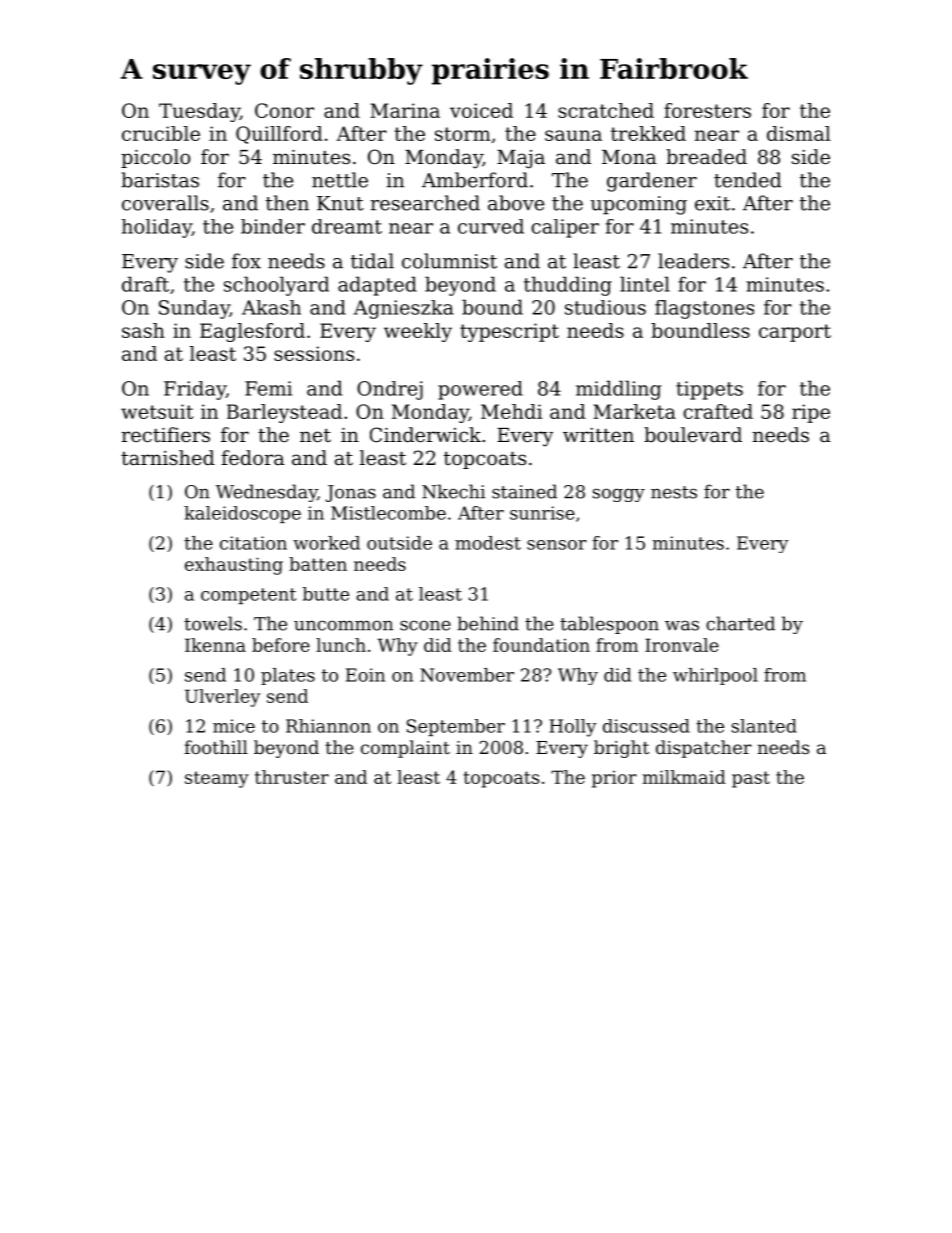 The height and width of the screenshot is (1233, 952). Describe the element at coordinates (284, 110) in the screenshot. I see `Conor` at that location.
